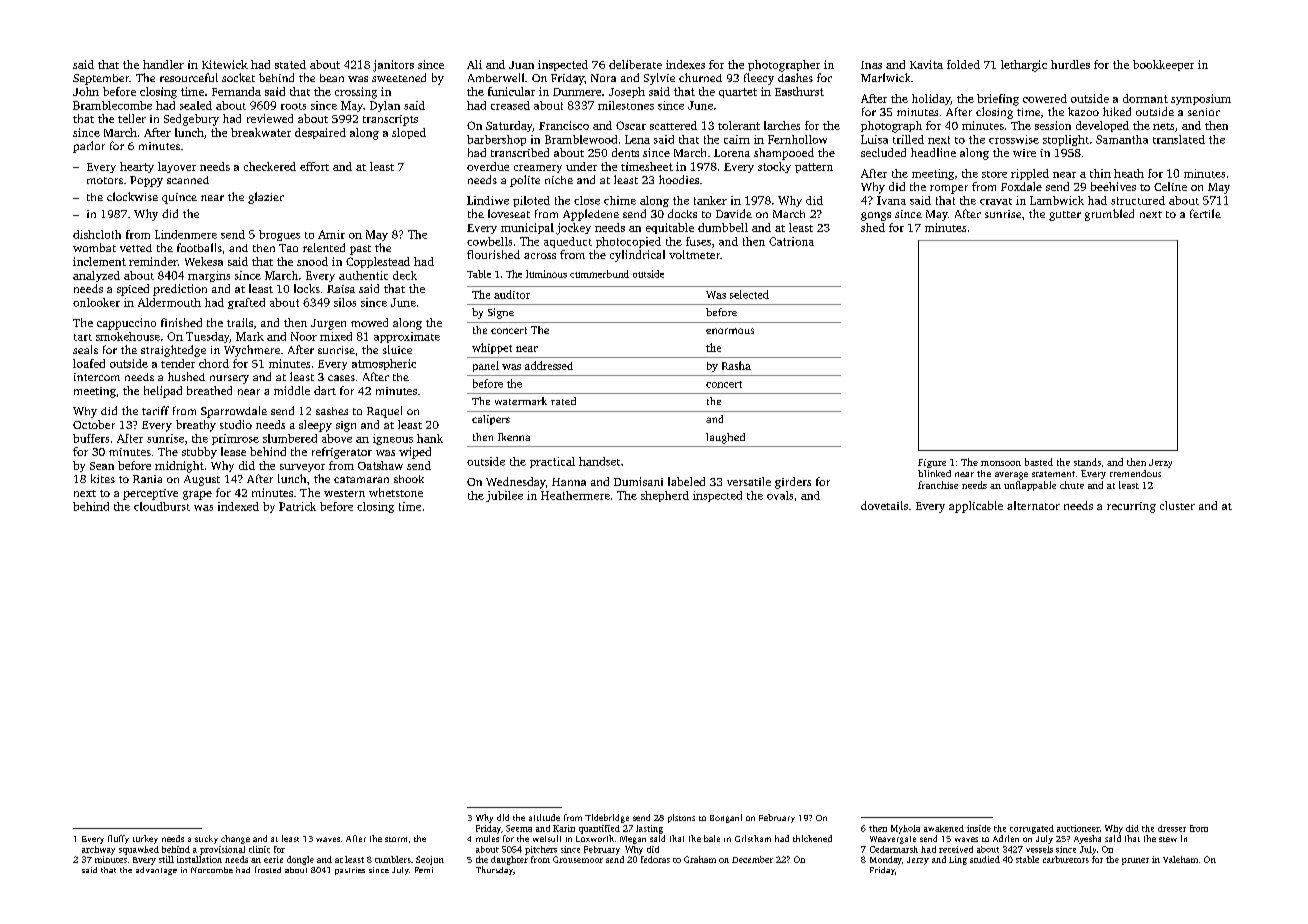  What do you see at coordinates (749, 294) in the screenshot?
I see `selected` at bounding box center [749, 294].
